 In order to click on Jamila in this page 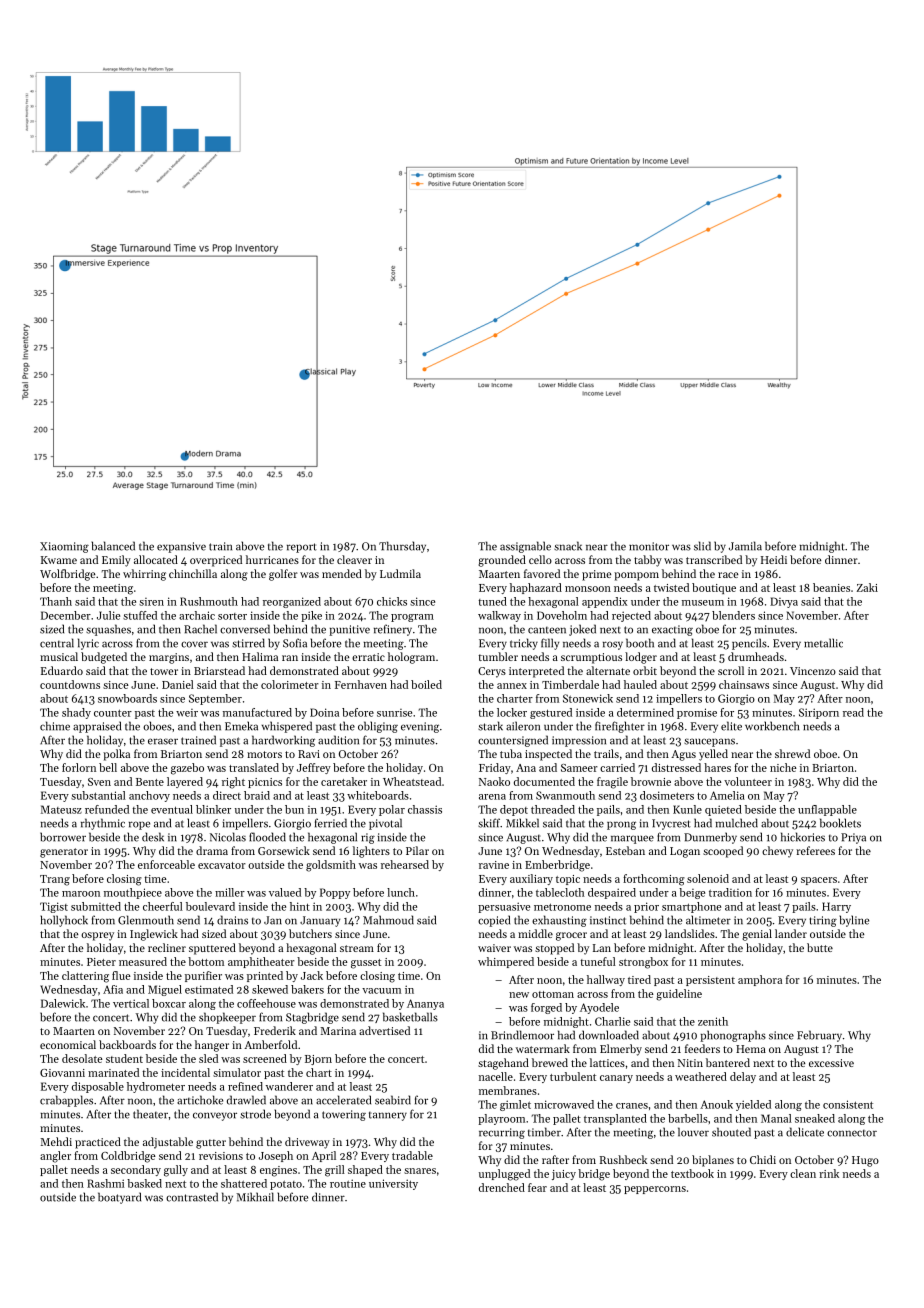, I will do `click(745, 546)`.
